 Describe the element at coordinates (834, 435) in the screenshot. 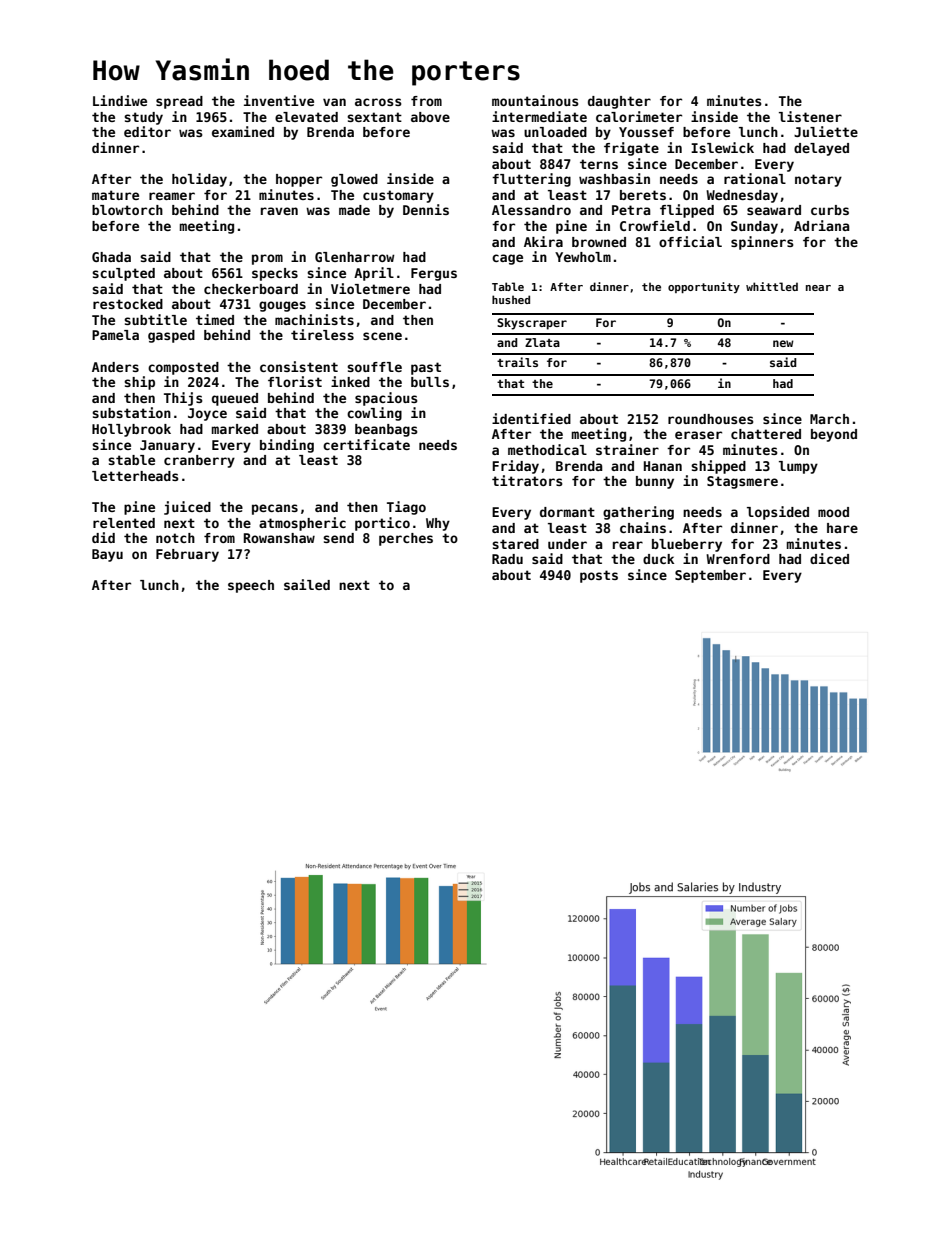

I see `beyond` at that location.
